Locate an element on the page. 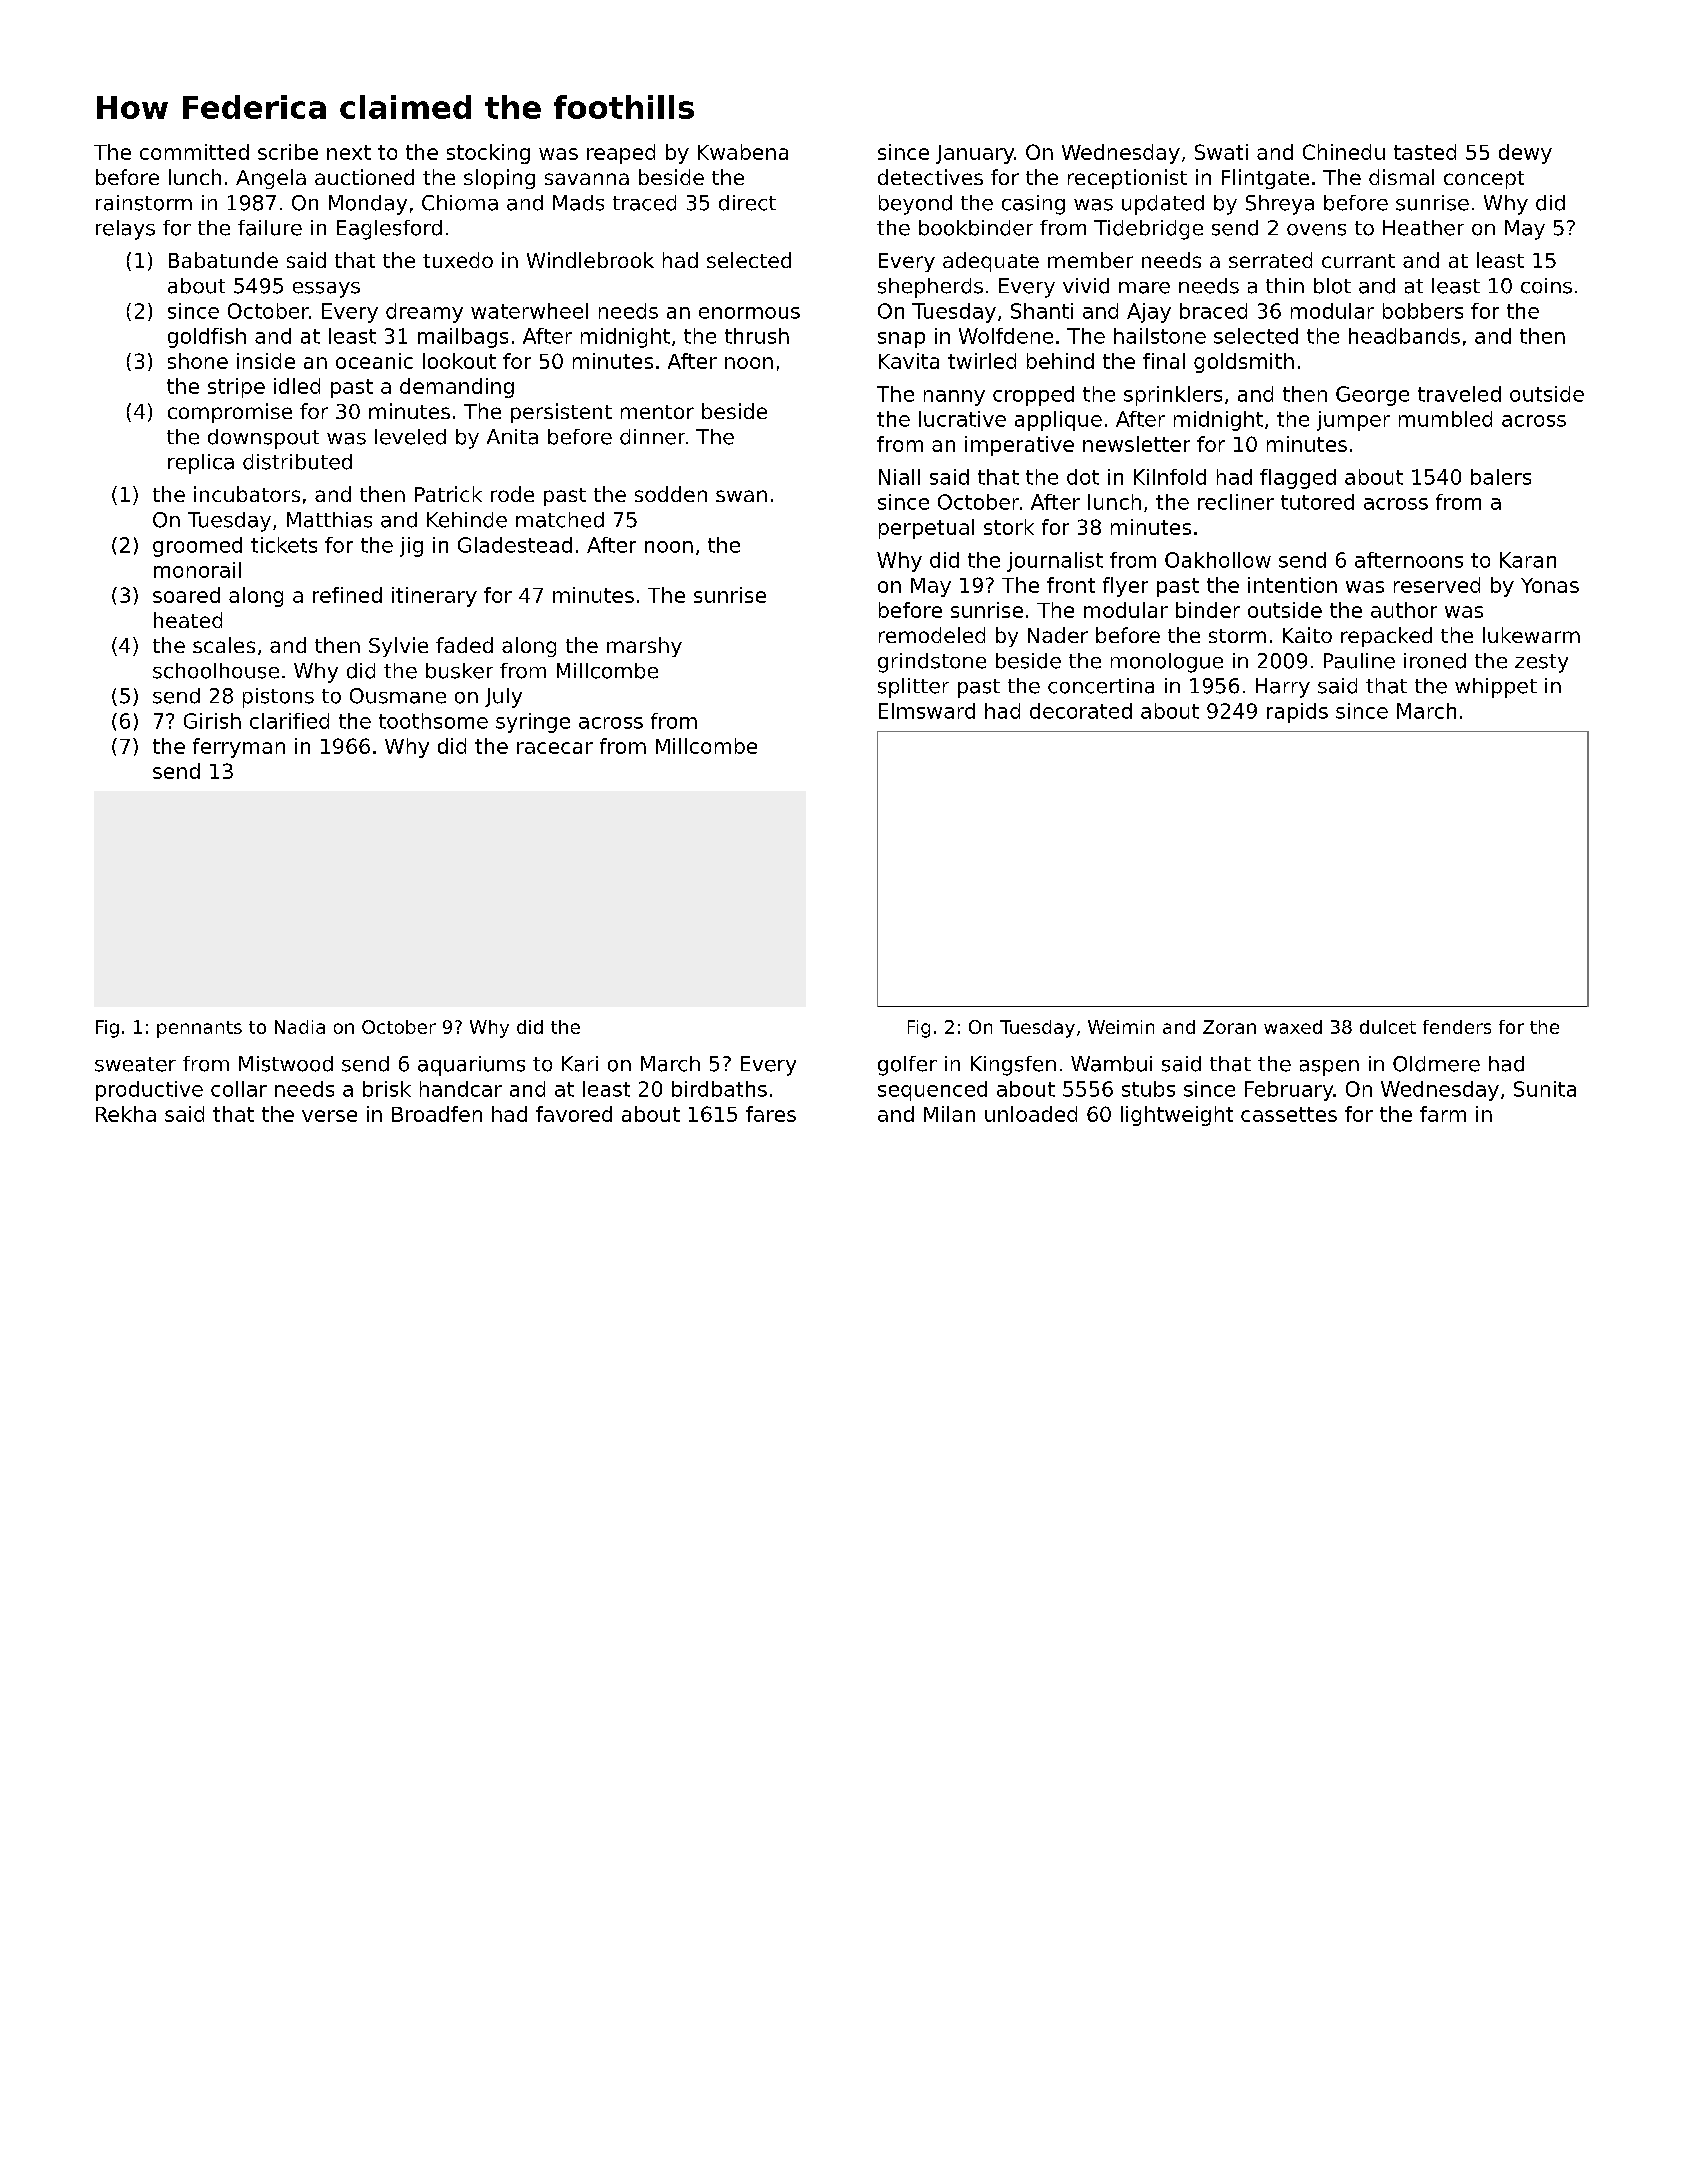 This document has width=1683, height=2178. stocking is located at coordinates (488, 154).
